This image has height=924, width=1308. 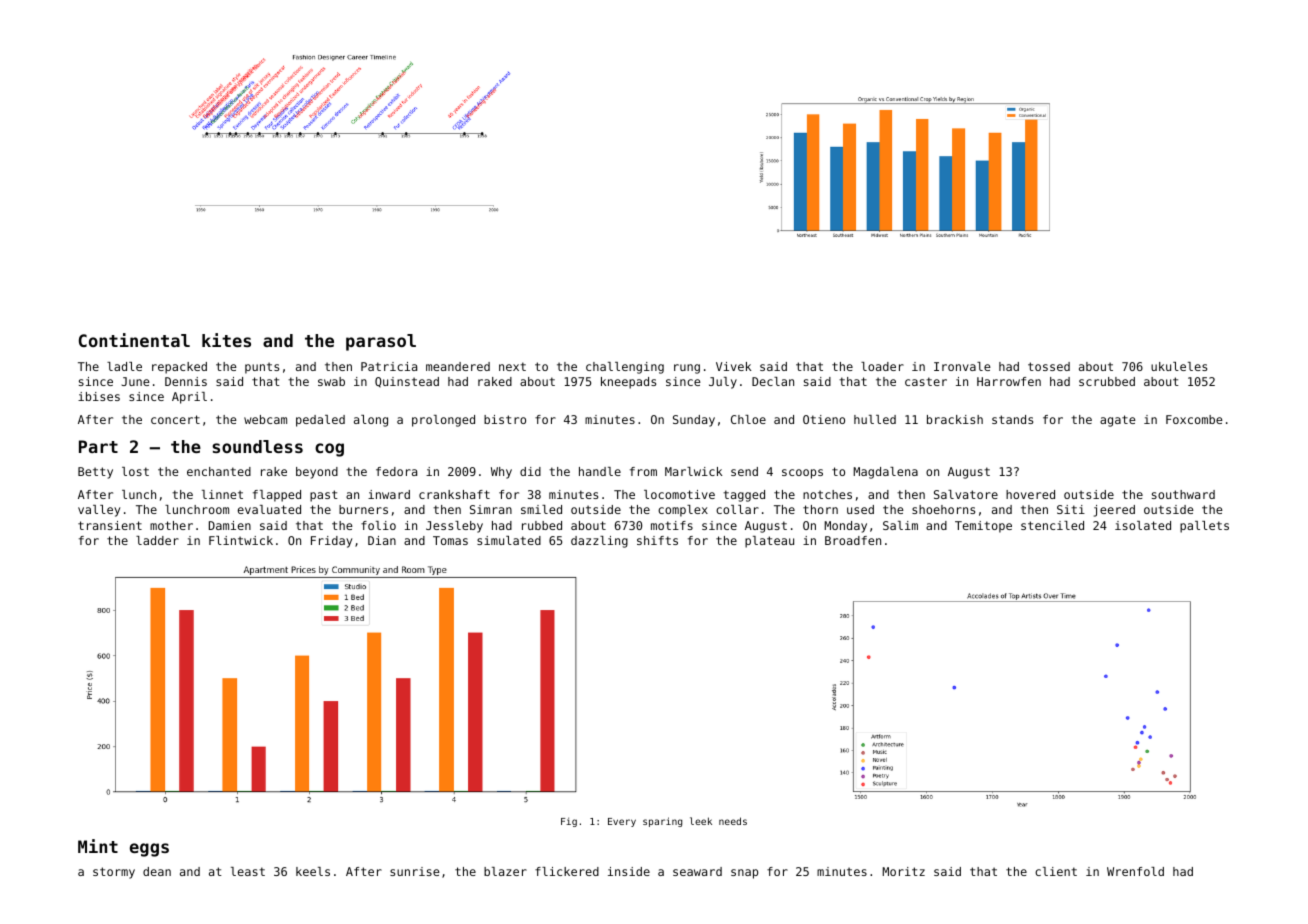 I want to click on brackish, so click(x=955, y=419).
